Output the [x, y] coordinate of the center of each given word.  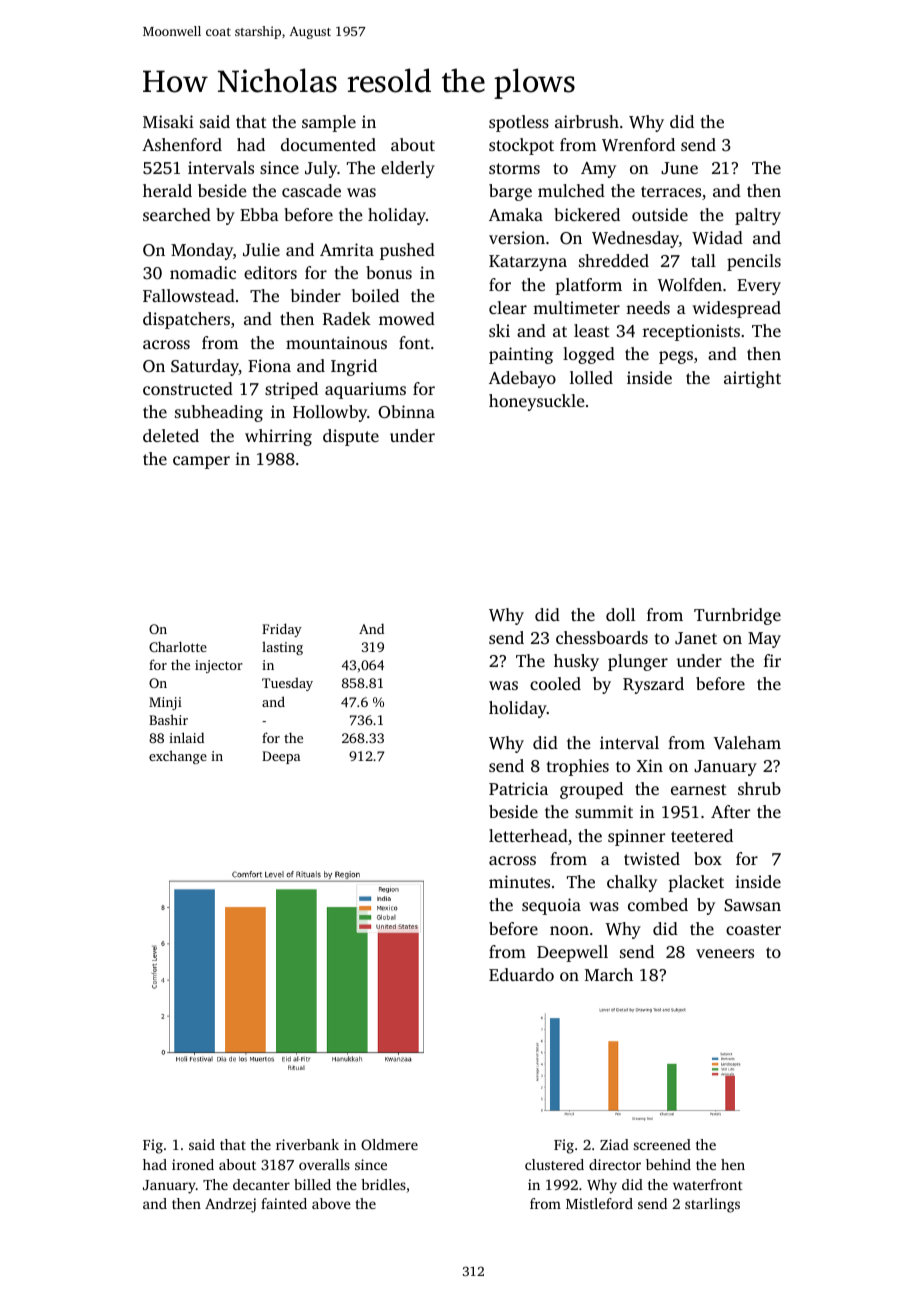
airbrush [587, 121]
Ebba [259, 214]
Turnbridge [737, 616]
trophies [578, 767]
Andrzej [230, 1205]
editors [270, 272]
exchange [178, 757]
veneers [725, 953]
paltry [758, 216]
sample [329, 123]
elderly [408, 169]
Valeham [747, 743]
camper [201, 462]
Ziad [614, 1144]
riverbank [307, 1144]
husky [576, 662]
